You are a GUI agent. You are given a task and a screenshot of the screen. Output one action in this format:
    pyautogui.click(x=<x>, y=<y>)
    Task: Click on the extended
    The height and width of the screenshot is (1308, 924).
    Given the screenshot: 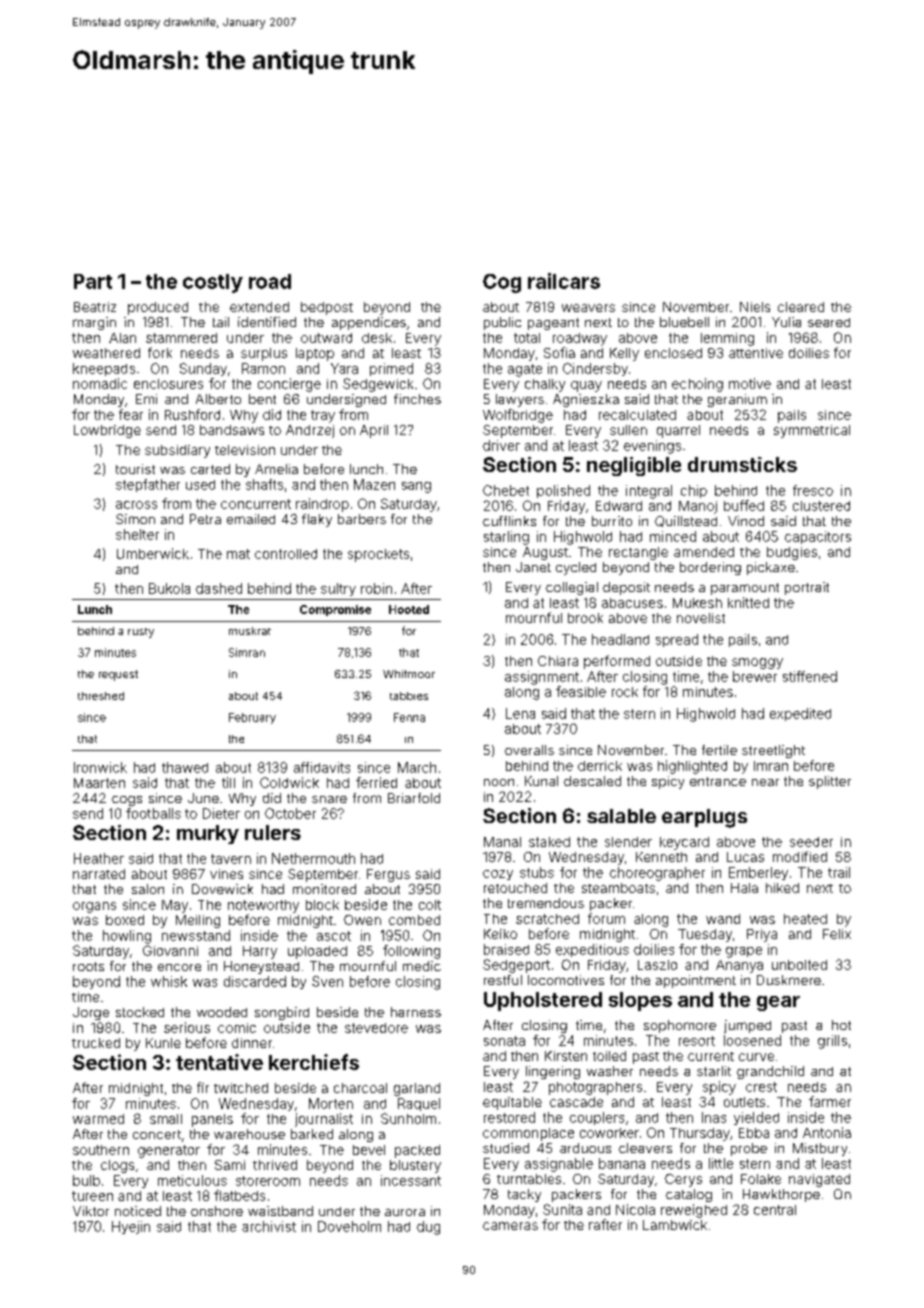 What is the action you would take?
    pyautogui.click(x=259, y=307)
